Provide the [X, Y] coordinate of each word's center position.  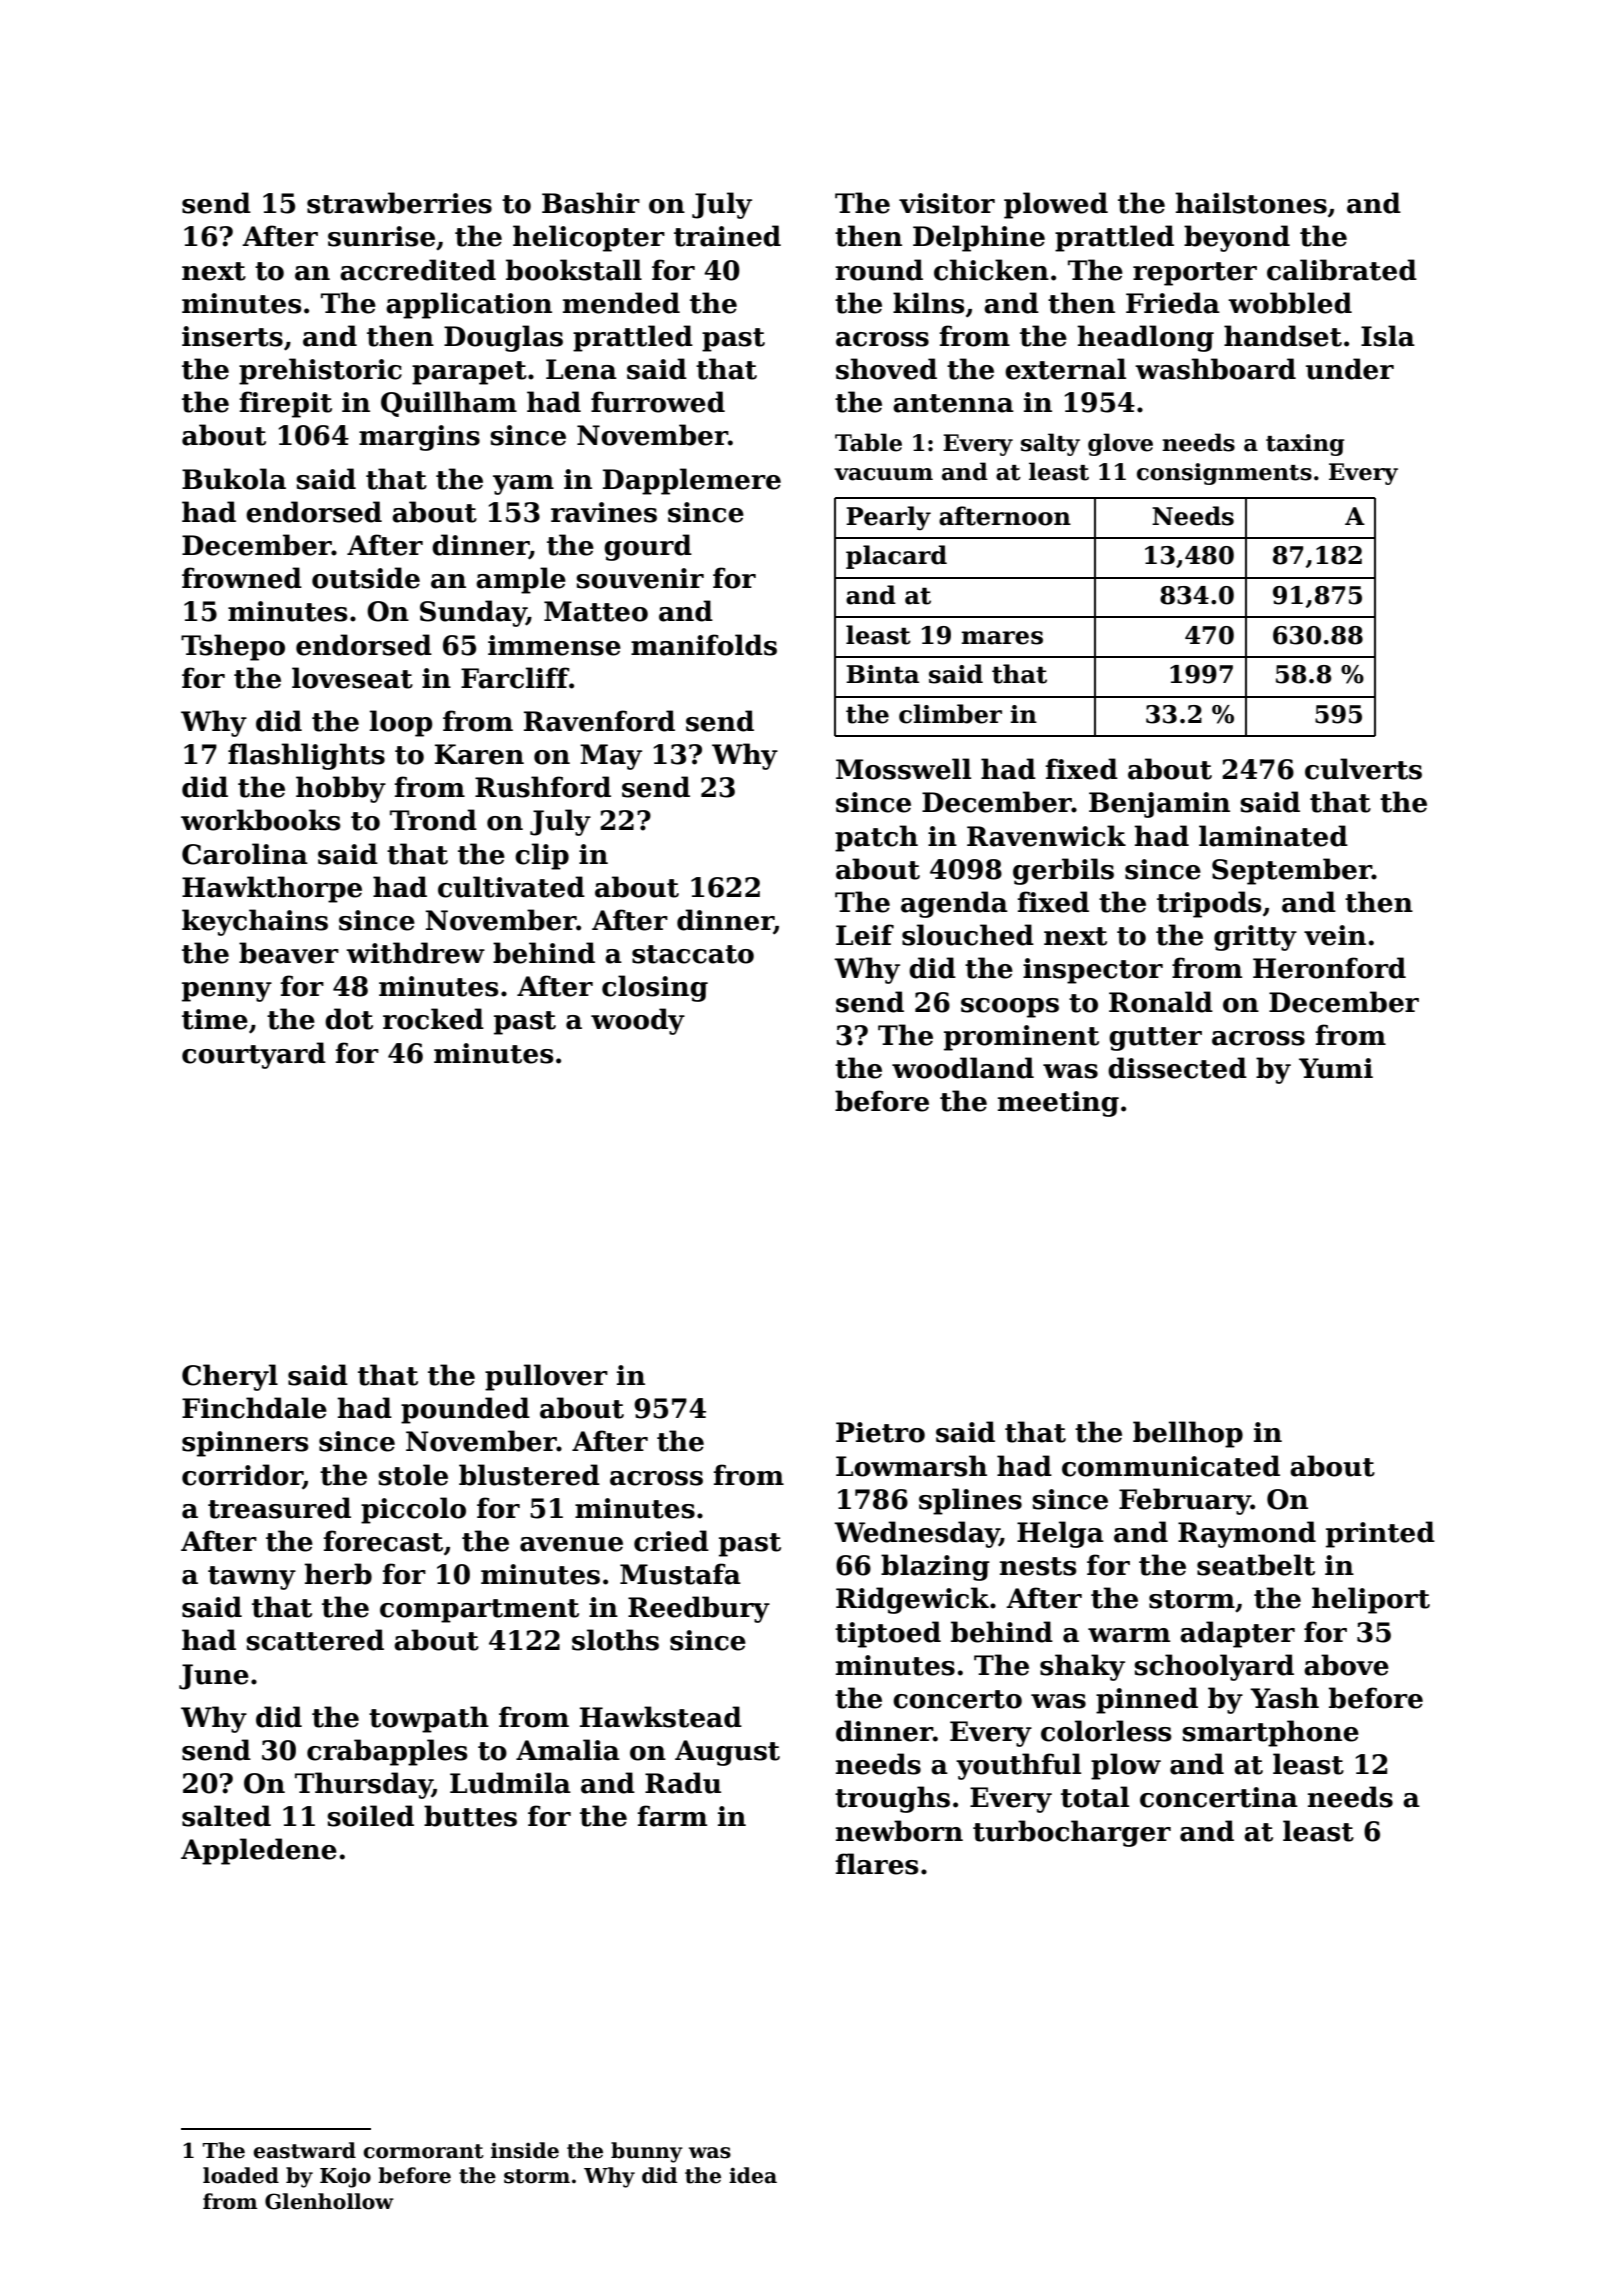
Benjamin [1159, 805]
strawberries [399, 203]
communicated [1171, 1466]
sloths [615, 1640]
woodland [963, 1068]
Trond [433, 820]
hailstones [1251, 203]
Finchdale [254, 1408]
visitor [947, 203]
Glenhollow [329, 2201]
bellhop [1188, 1434]
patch [876, 838]
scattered [315, 1640]
